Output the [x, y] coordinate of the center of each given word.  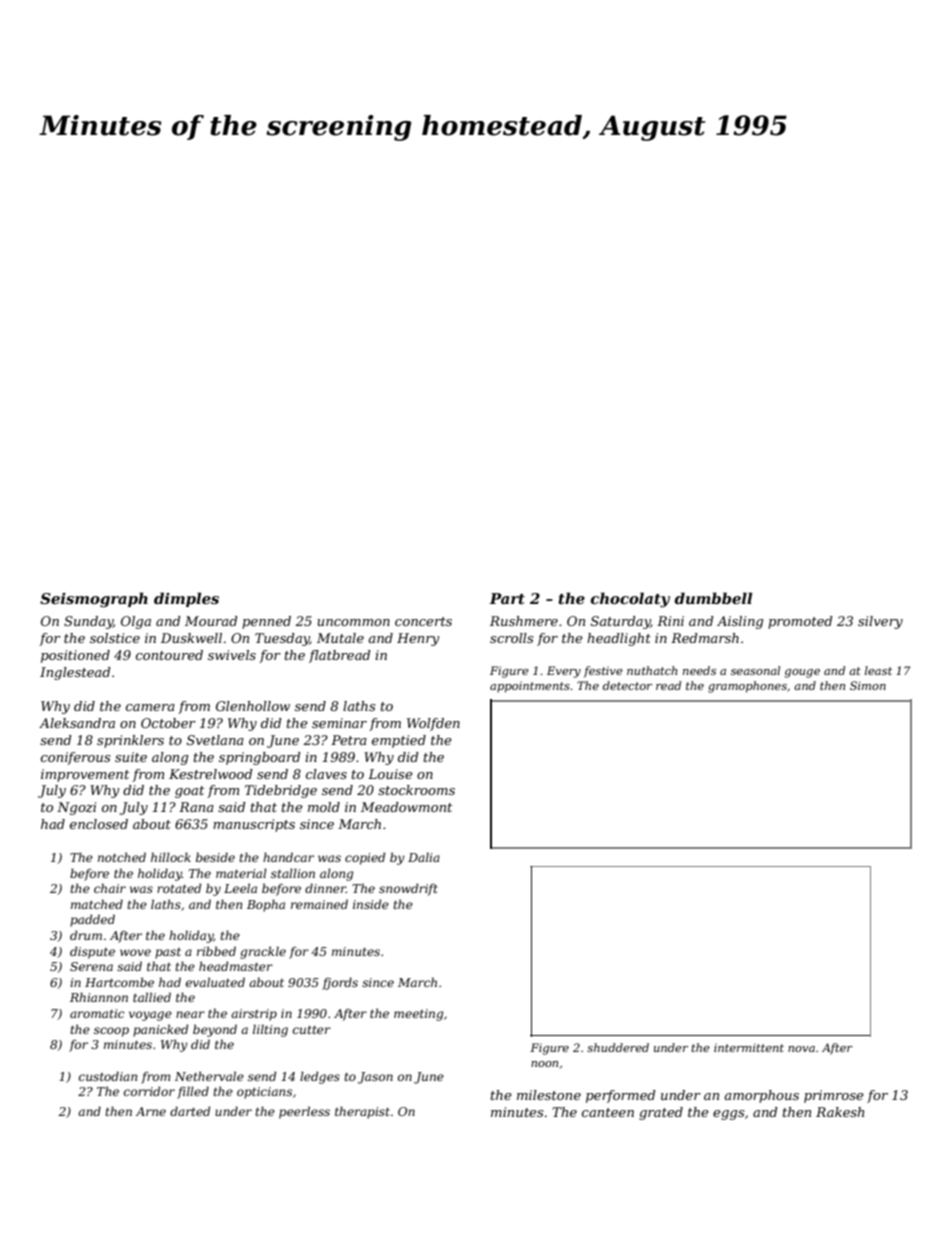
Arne [151, 1111]
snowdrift [408, 889]
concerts [423, 621]
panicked [161, 1030]
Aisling [740, 622]
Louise [390, 774]
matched [97, 904]
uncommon [353, 622]
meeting [418, 1015]
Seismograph [94, 600]
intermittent [749, 1047]
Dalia [424, 857]
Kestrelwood [211, 774]
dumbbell [713, 598]
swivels [232, 655]
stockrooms [416, 790]
